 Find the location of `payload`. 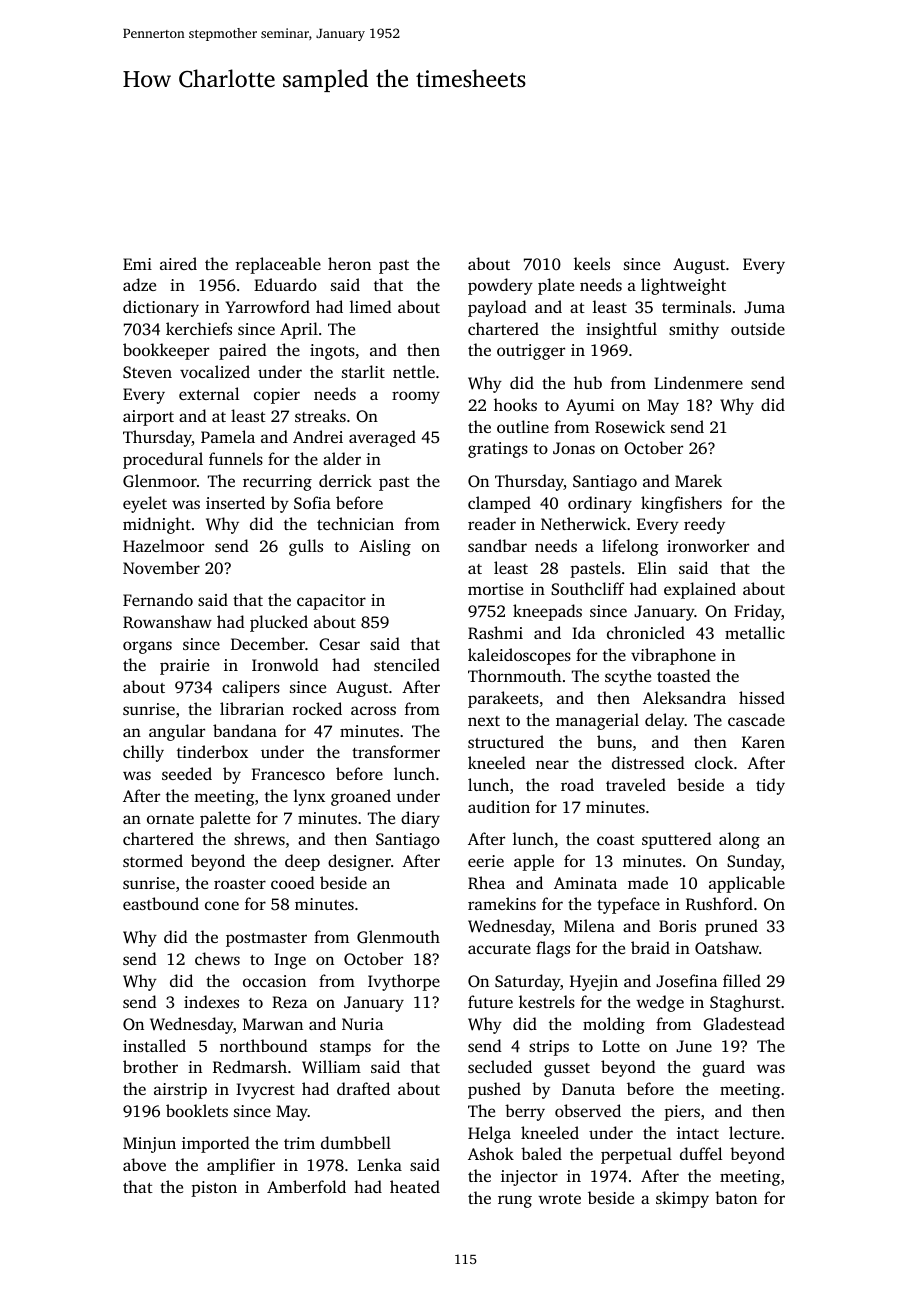

payload is located at coordinates (497, 308).
